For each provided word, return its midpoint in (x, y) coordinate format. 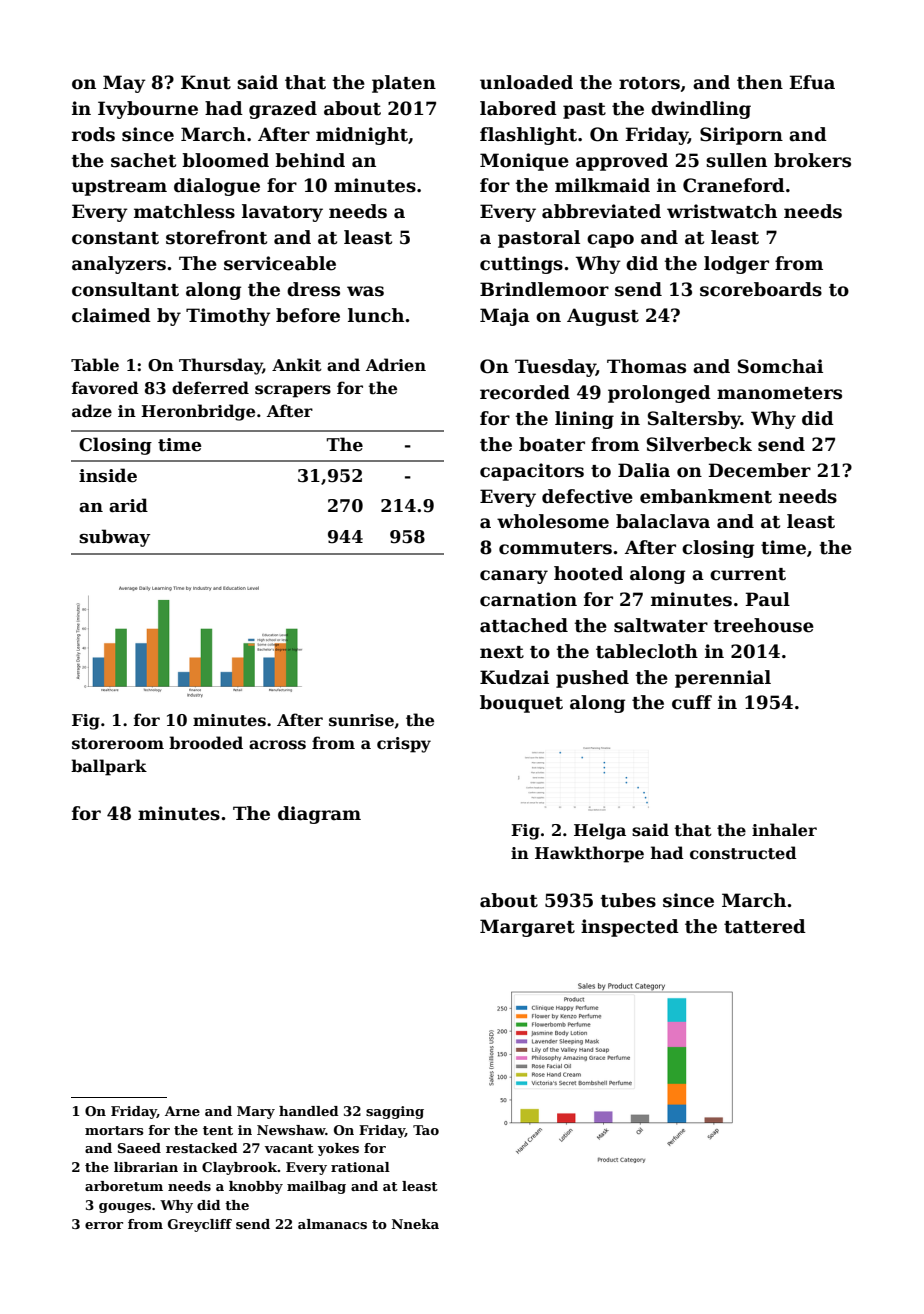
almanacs (332, 1224)
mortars (114, 1130)
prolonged (659, 394)
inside (108, 475)
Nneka (415, 1224)
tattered (765, 926)
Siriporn (741, 136)
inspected (630, 928)
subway (114, 538)
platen (404, 84)
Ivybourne (148, 110)
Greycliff (200, 1225)
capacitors (532, 472)
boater (552, 444)
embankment (706, 496)
